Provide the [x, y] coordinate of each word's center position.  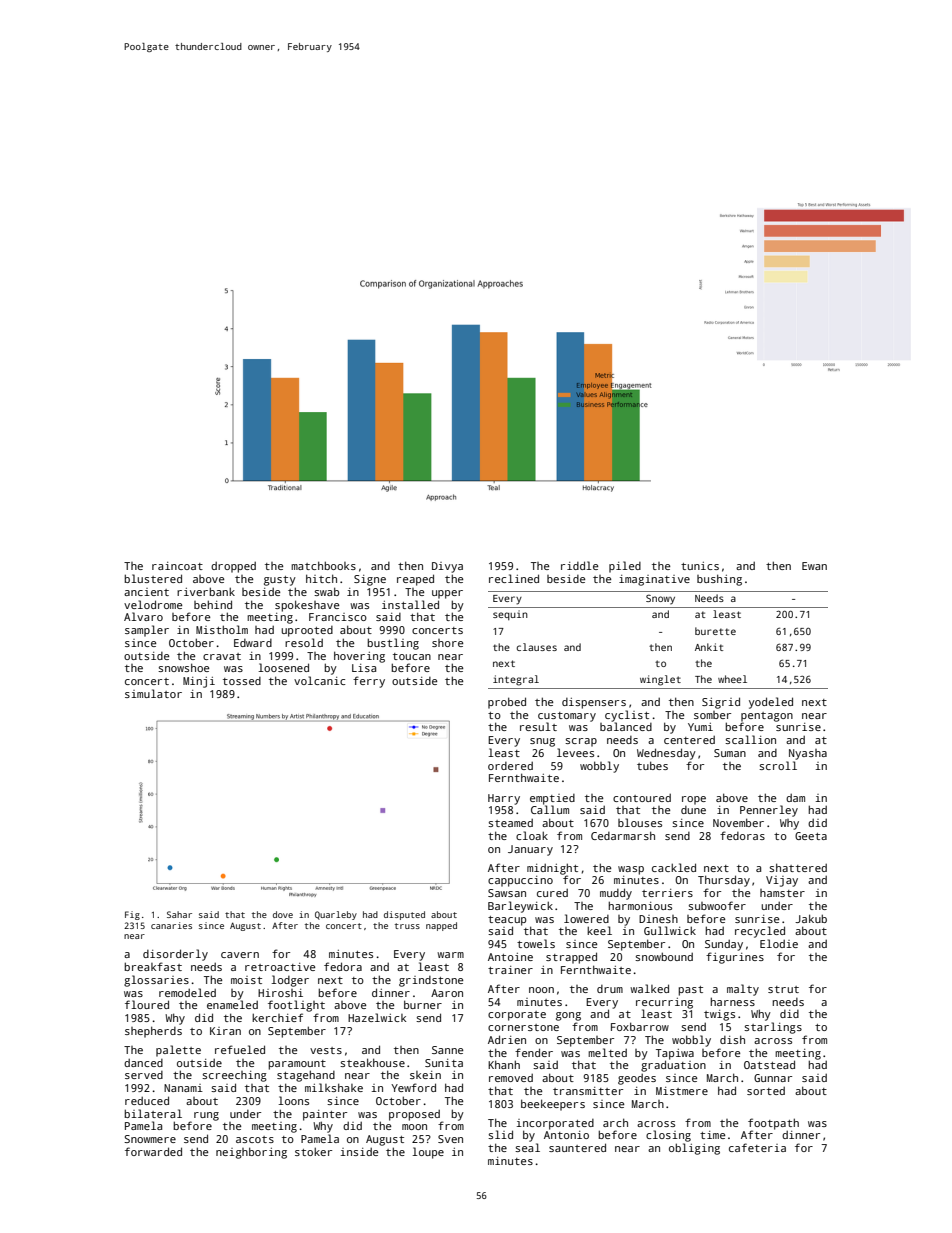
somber [712, 715]
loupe [428, 1153]
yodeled [771, 703]
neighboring [251, 1153]
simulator [153, 693]
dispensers [594, 703]
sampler [147, 631]
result [538, 726]
